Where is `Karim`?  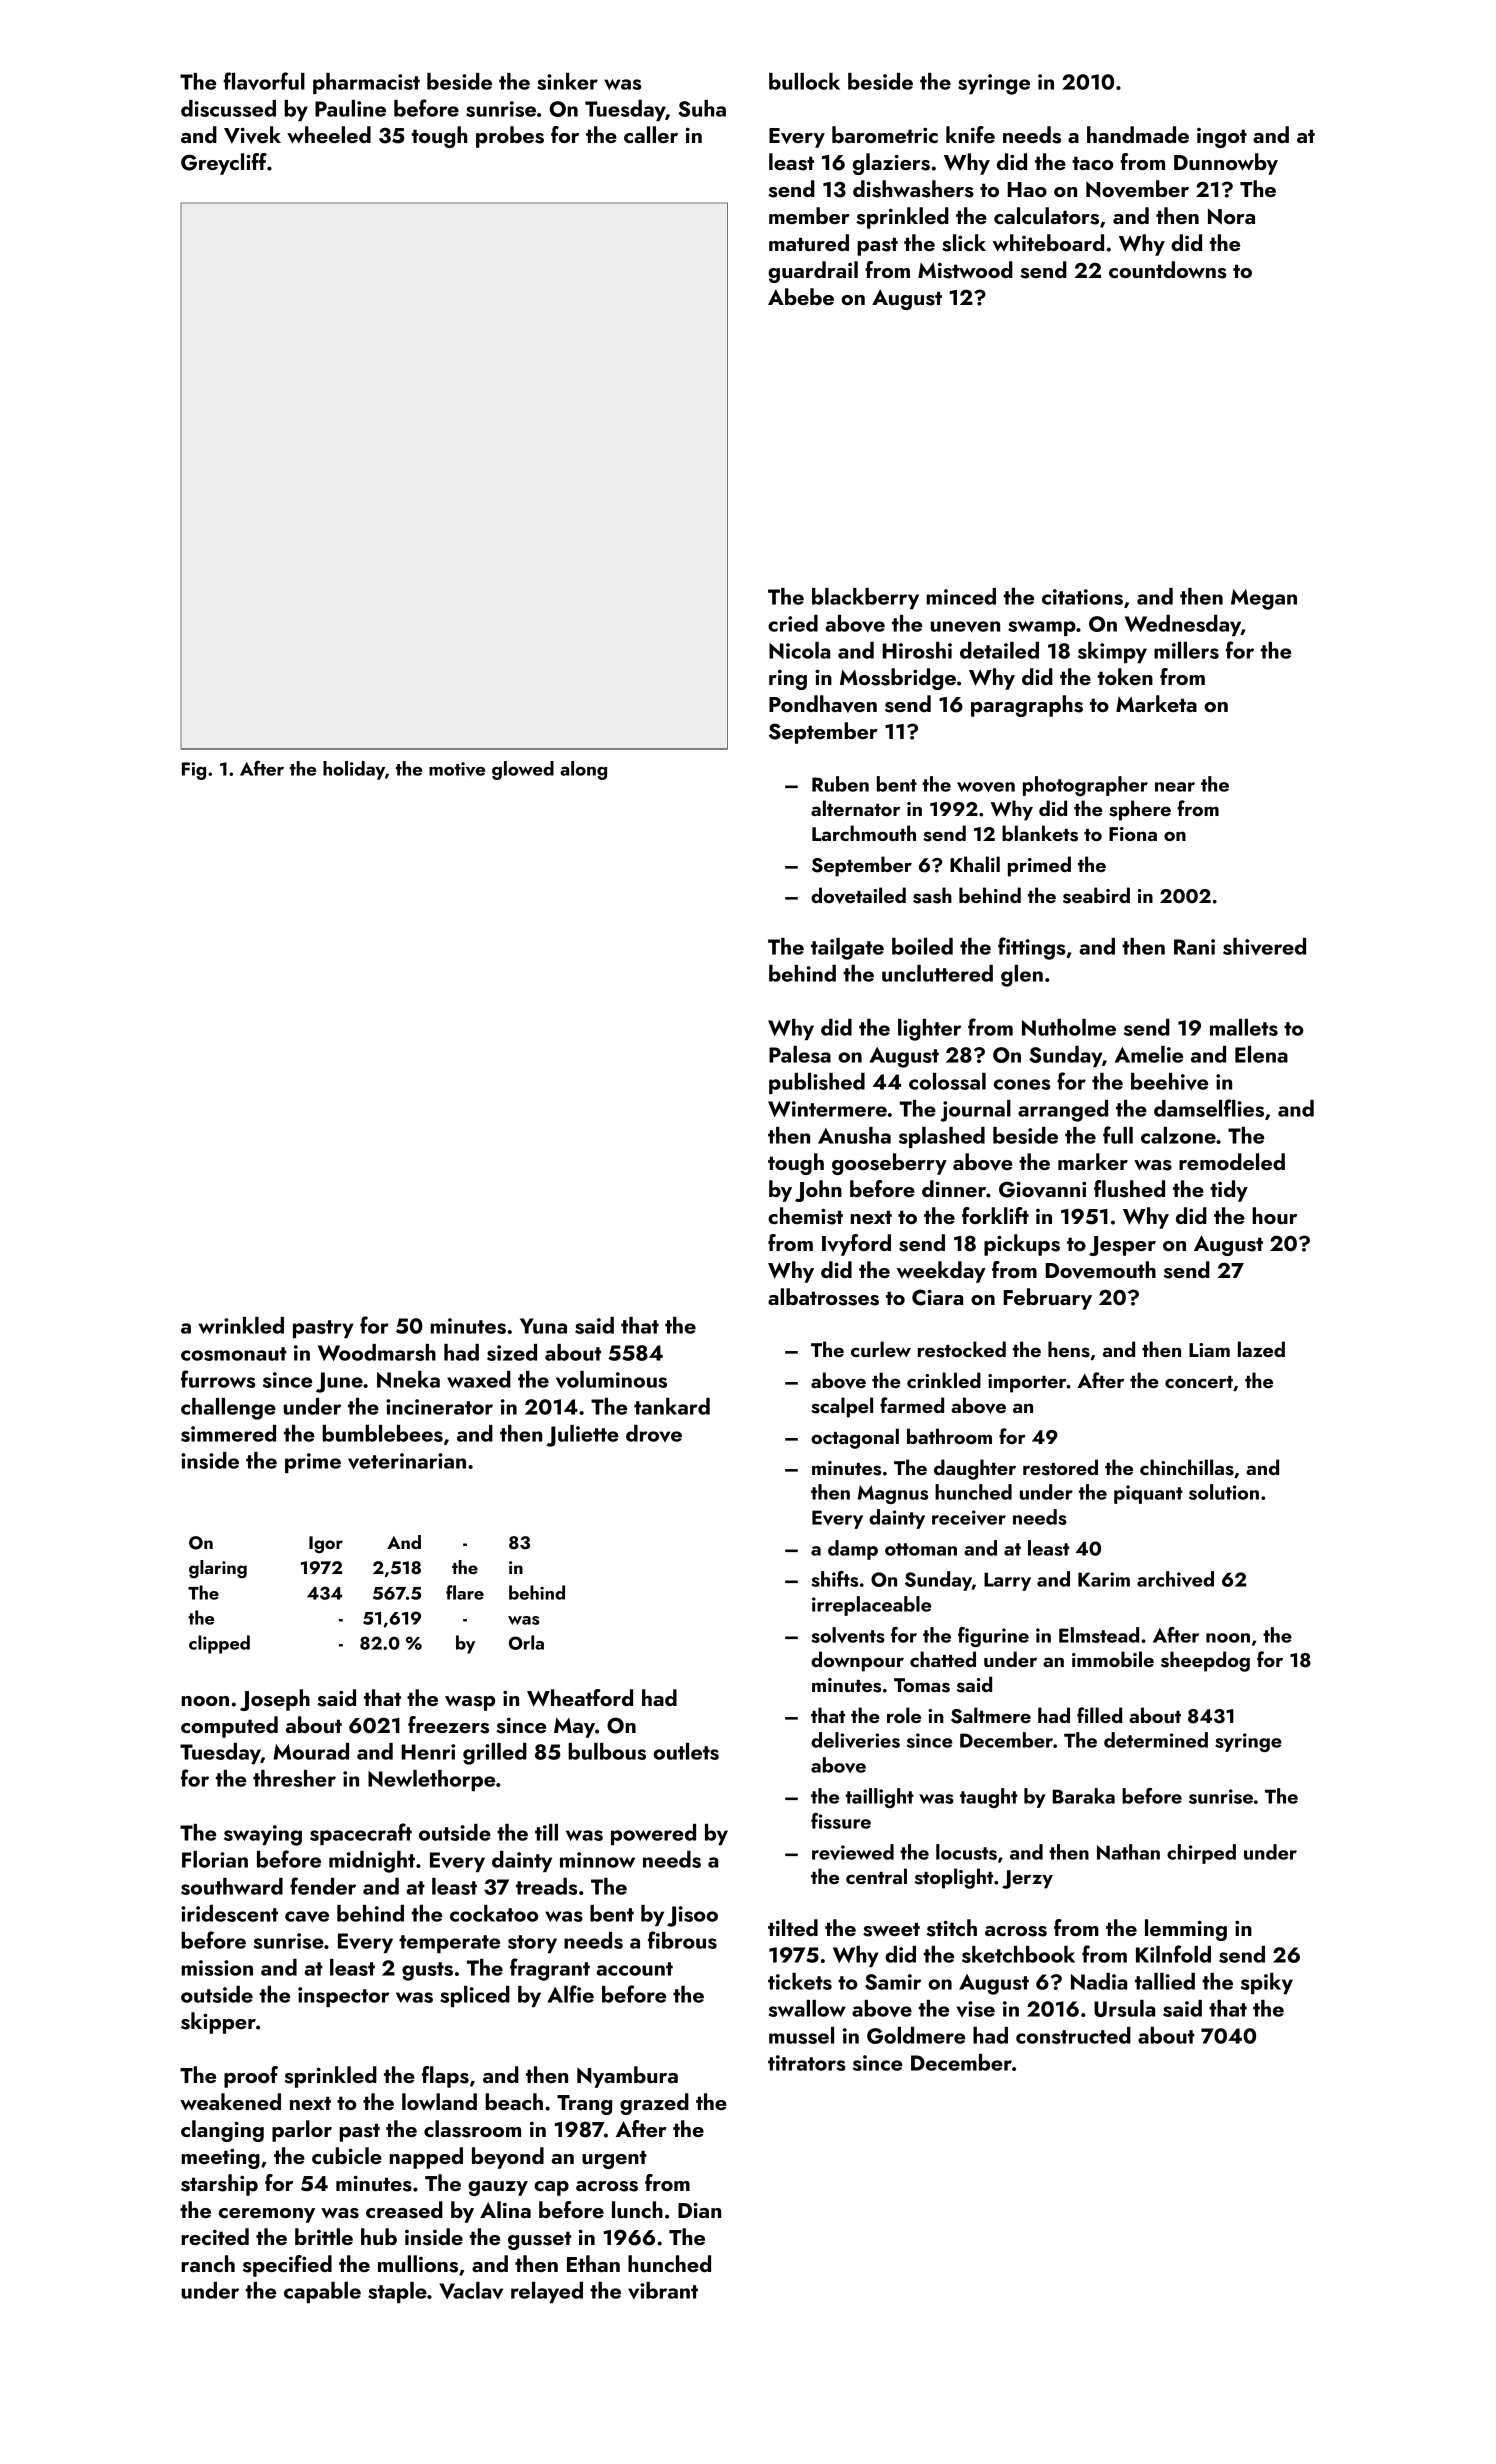
Karim is located at coordinates (1104, 1579).
